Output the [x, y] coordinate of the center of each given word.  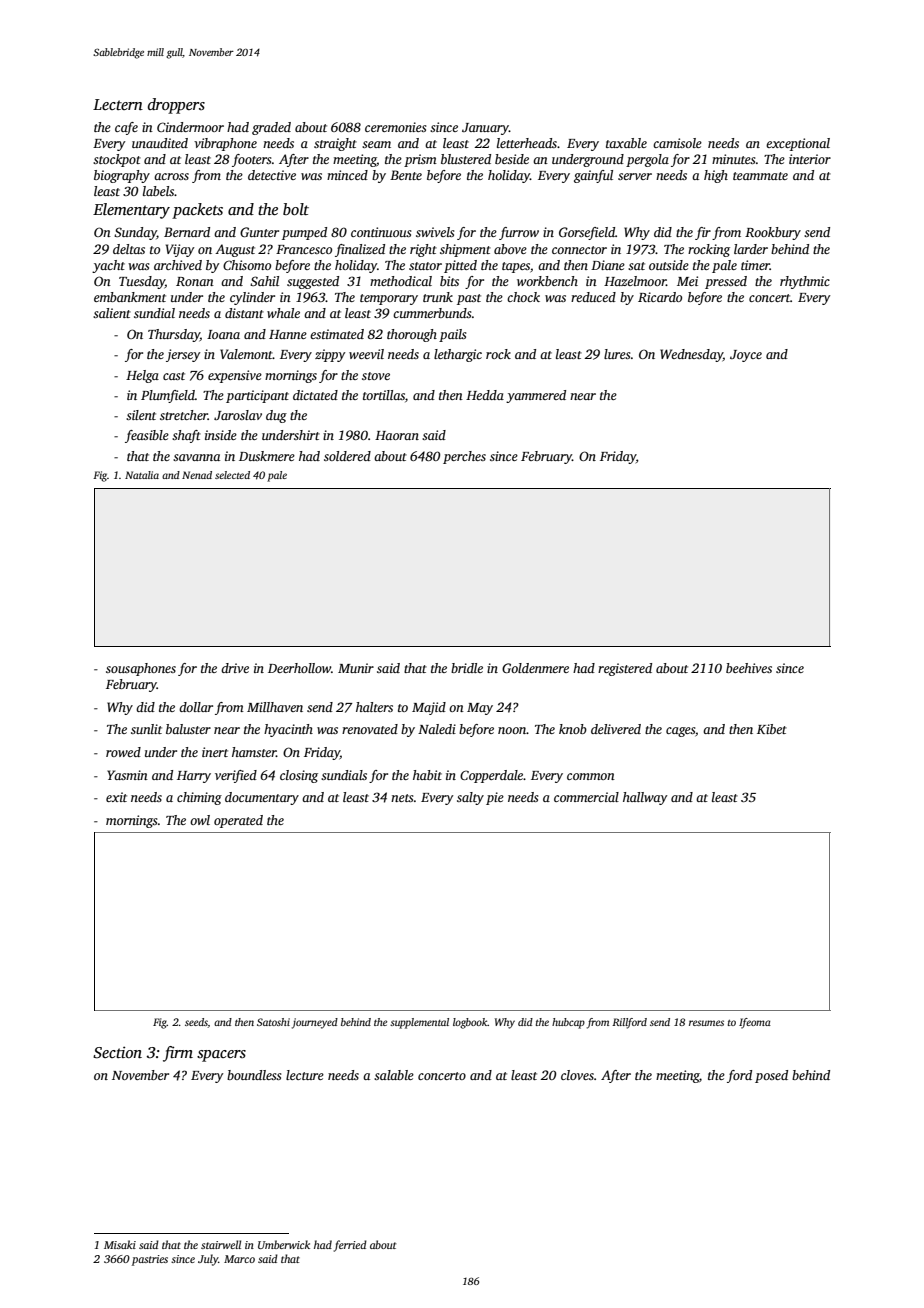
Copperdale [492, 776]
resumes [706, 1023]
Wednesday [691, 355]
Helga [142, 376]
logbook [470, 1023]
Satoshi [273, 1022]
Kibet [772, 729]
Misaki [120, 1244]
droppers [176, 106]
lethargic [458, 355]
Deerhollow [299, 668]
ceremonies [395, 127]
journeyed [315, 1023]
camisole [677, 143]
